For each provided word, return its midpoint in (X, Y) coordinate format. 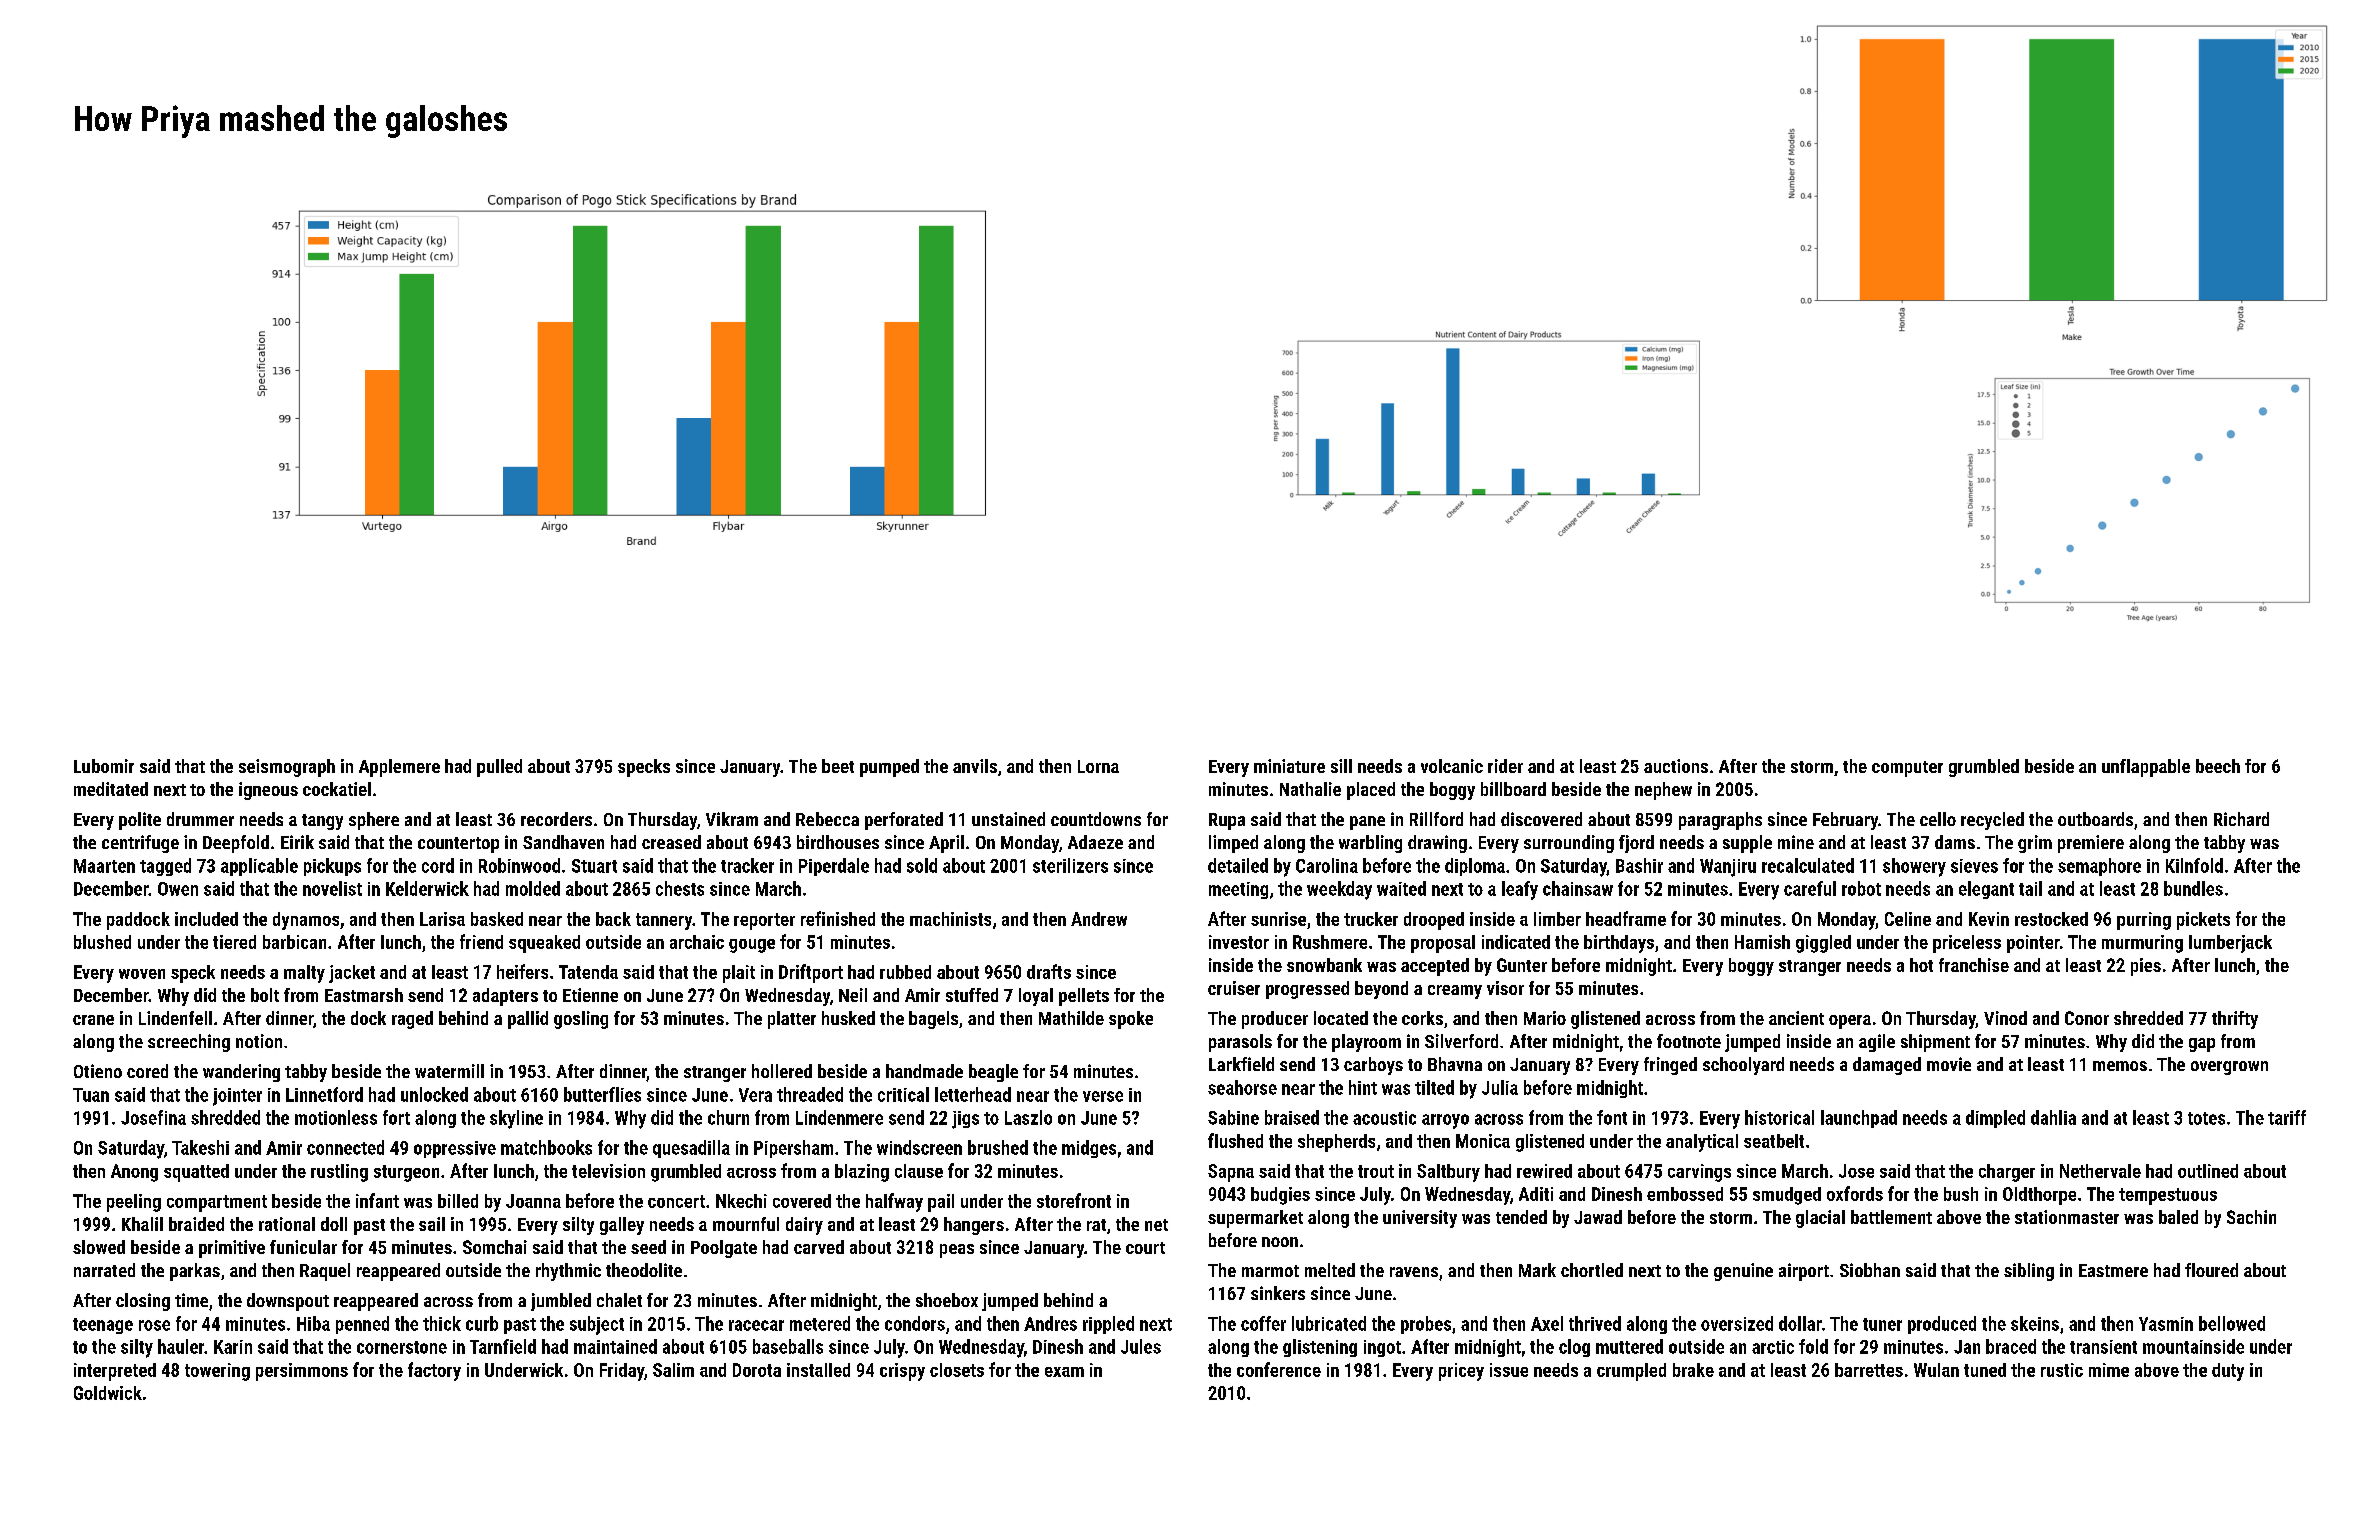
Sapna (1231, 1173)
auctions (1676, 766)
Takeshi (200, 1147)
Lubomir (104, 766)
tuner (1882, 1324)
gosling (581, 1020)
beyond (1381, 990)
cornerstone (402, 1347)
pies (2146, 967)
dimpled (1995, 1119)
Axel (1547, 1323)
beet (838, 766)
